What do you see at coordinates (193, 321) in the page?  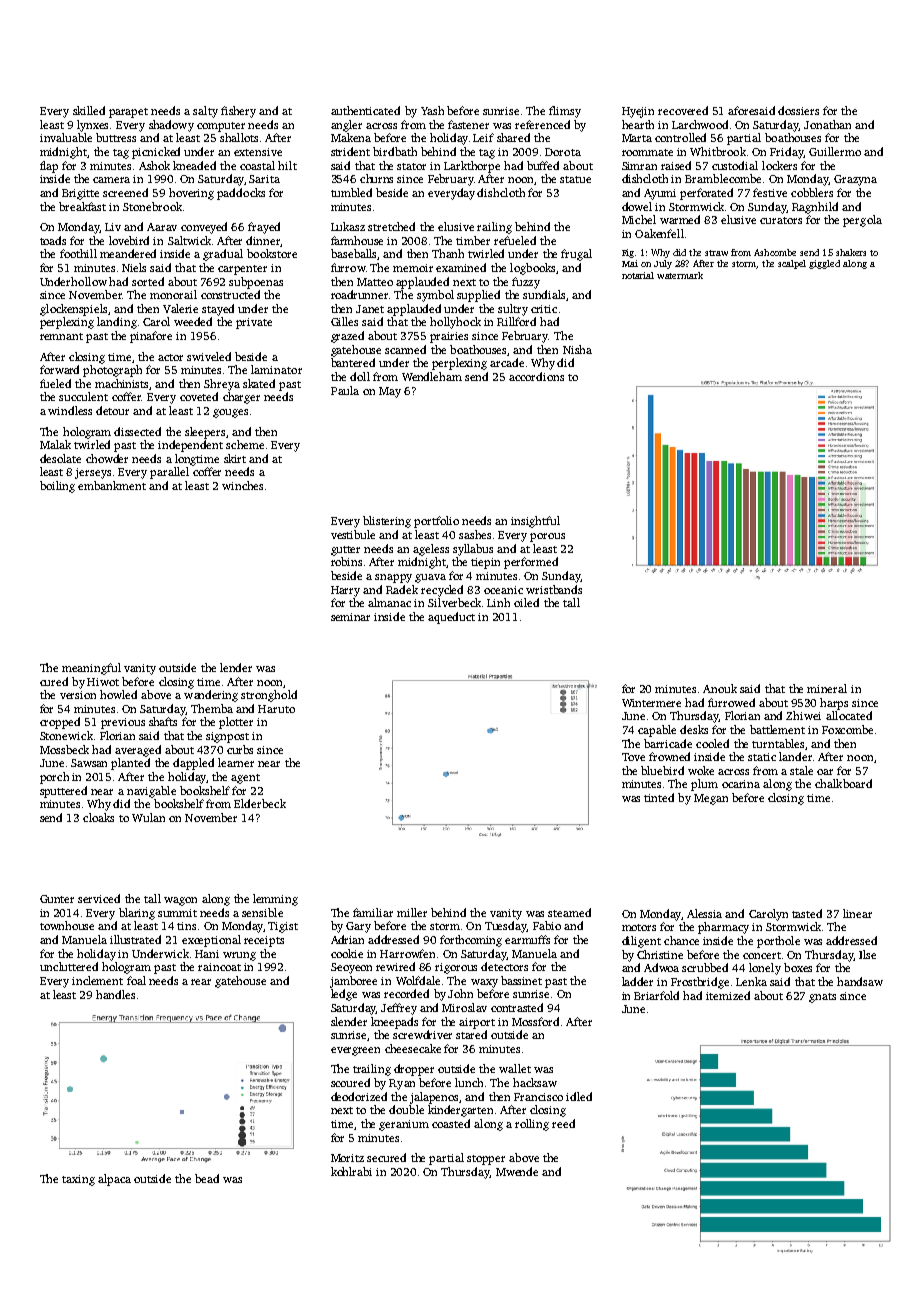 I see `weeded` at bounding box center [193, 321].
